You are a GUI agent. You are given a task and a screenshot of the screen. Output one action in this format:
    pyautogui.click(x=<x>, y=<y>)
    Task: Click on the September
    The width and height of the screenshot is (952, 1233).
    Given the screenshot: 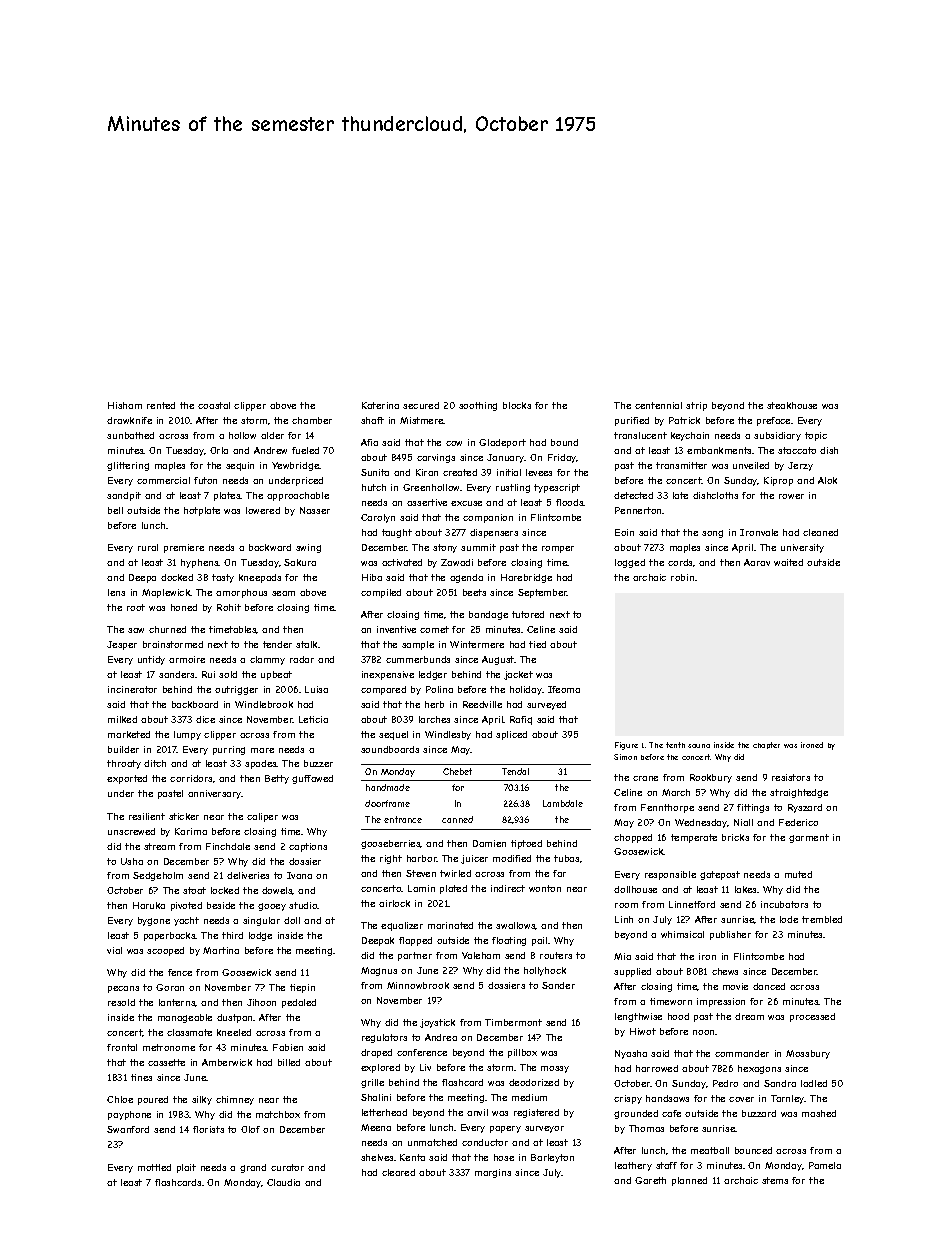 What is the action you would take?
    pyautogui.click(x=542, y=593)
